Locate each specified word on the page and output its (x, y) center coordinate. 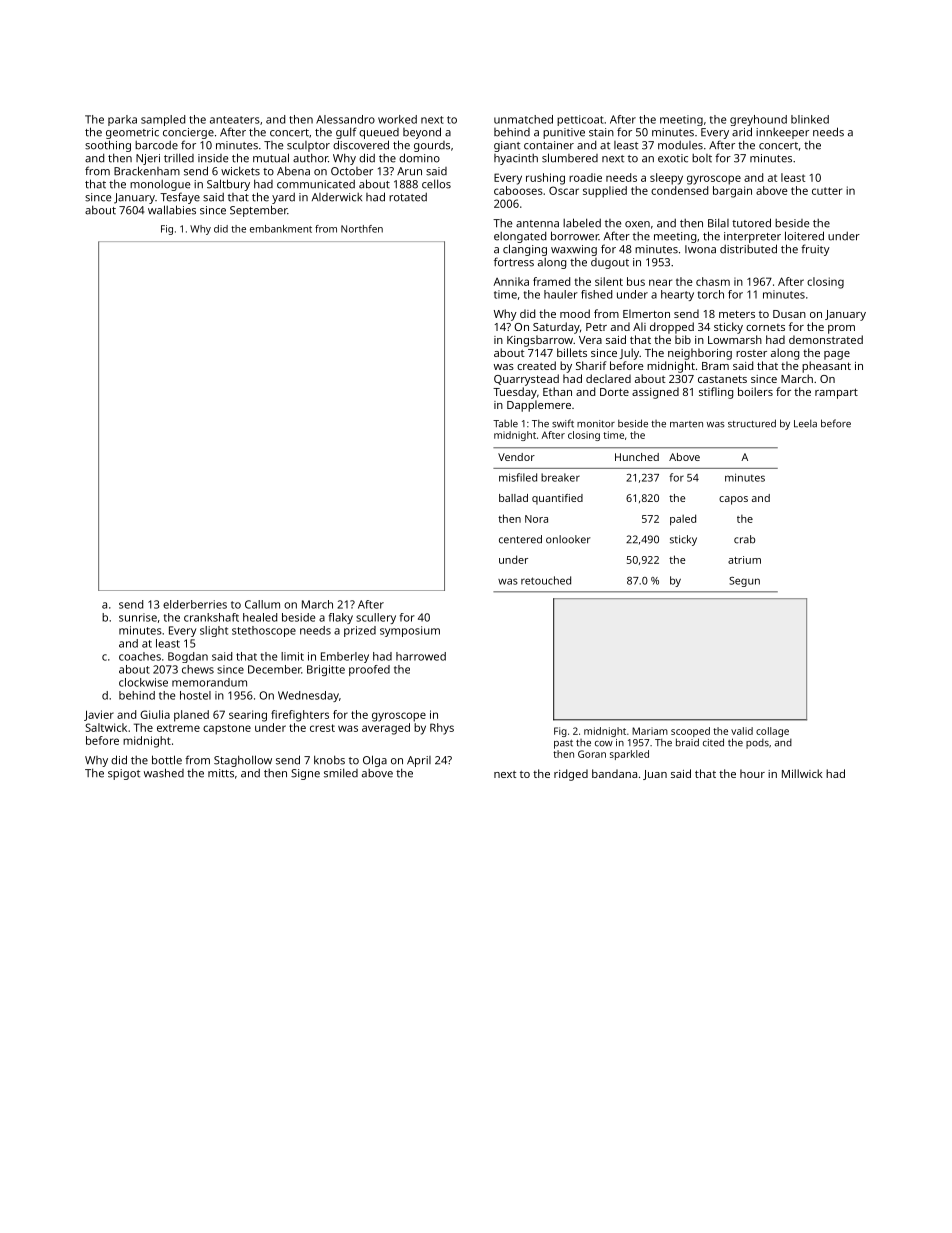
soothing (108, 146)
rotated (408, 197)
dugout (610, 263)
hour (752, 773)
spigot (124, 774)
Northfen (362, 229)
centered (520, 539)
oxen (637, 224)
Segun (744, 582)
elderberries (195, 604)
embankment (281, 229)
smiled (341, 773)
